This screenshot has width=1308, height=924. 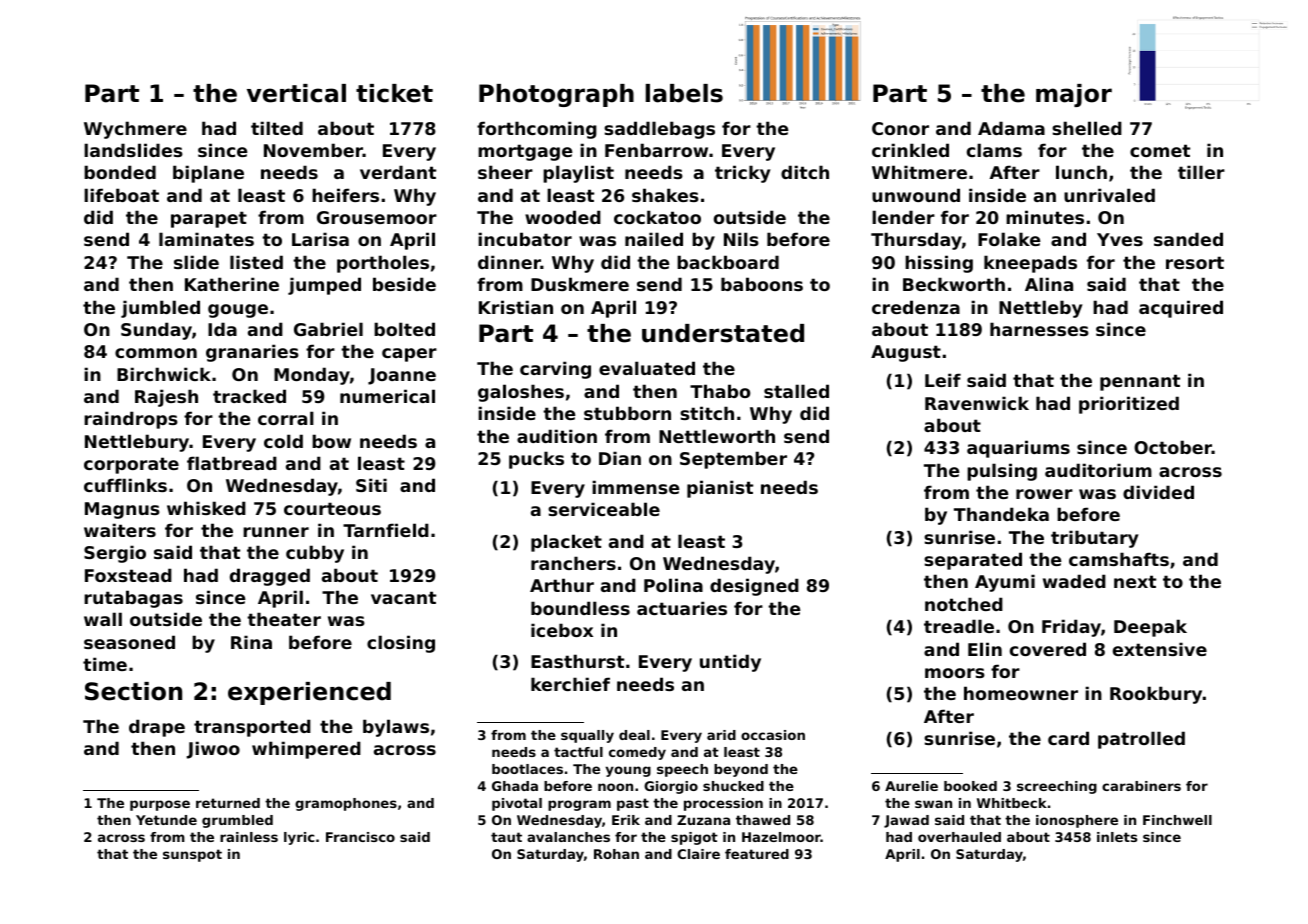 What do you see at coordinates (525, 152) in the screenshot?
I see `mortgage` at bounding box center [525, 152].
